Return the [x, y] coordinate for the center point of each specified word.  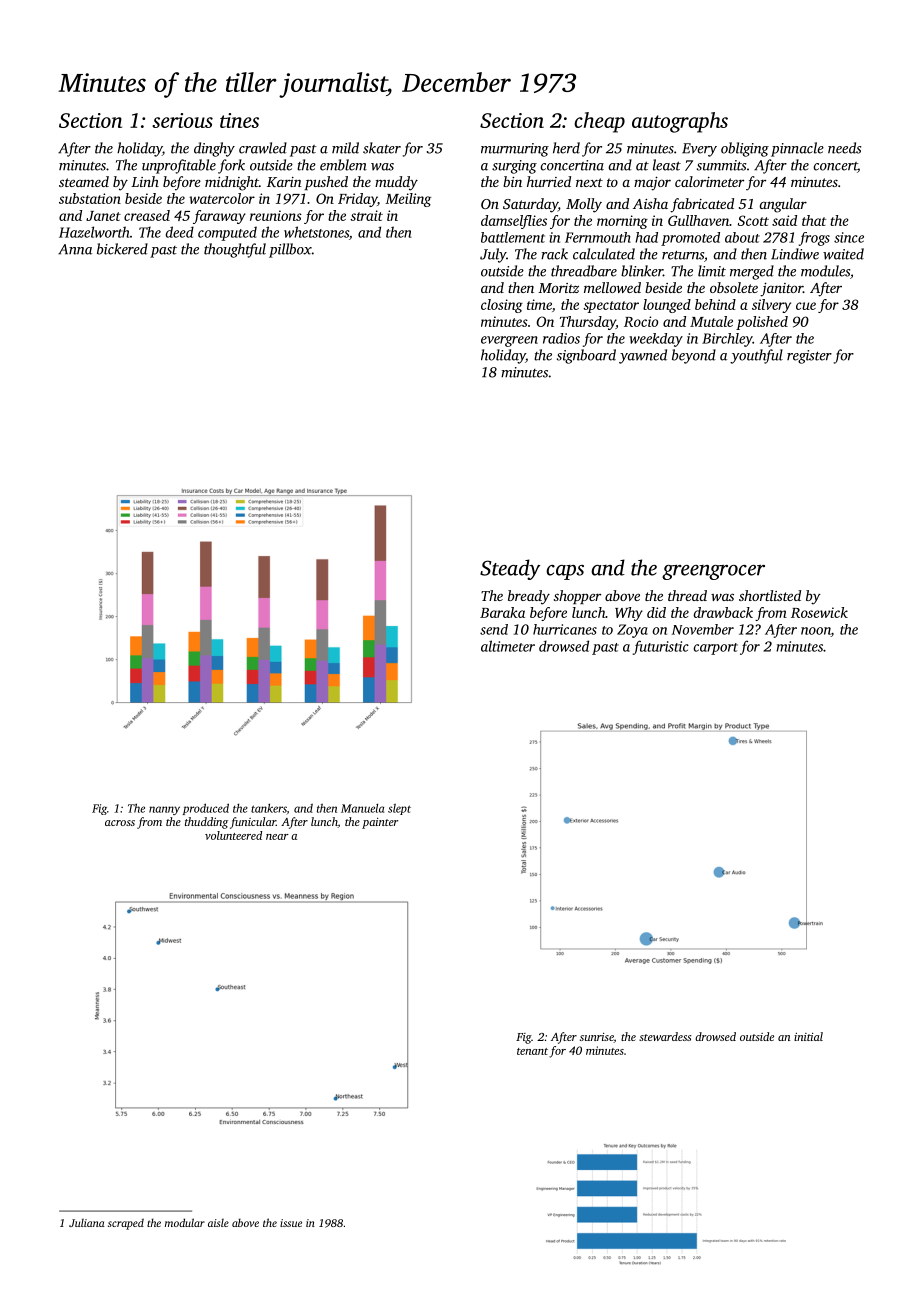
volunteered [233, 835]
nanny [164, 810]
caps [565, 572]
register [809, 357]
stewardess [665, 1036]
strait [366, 215]
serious [182, 120]
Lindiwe [795, 254]
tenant [532, 1051]
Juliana [87, 1223]
